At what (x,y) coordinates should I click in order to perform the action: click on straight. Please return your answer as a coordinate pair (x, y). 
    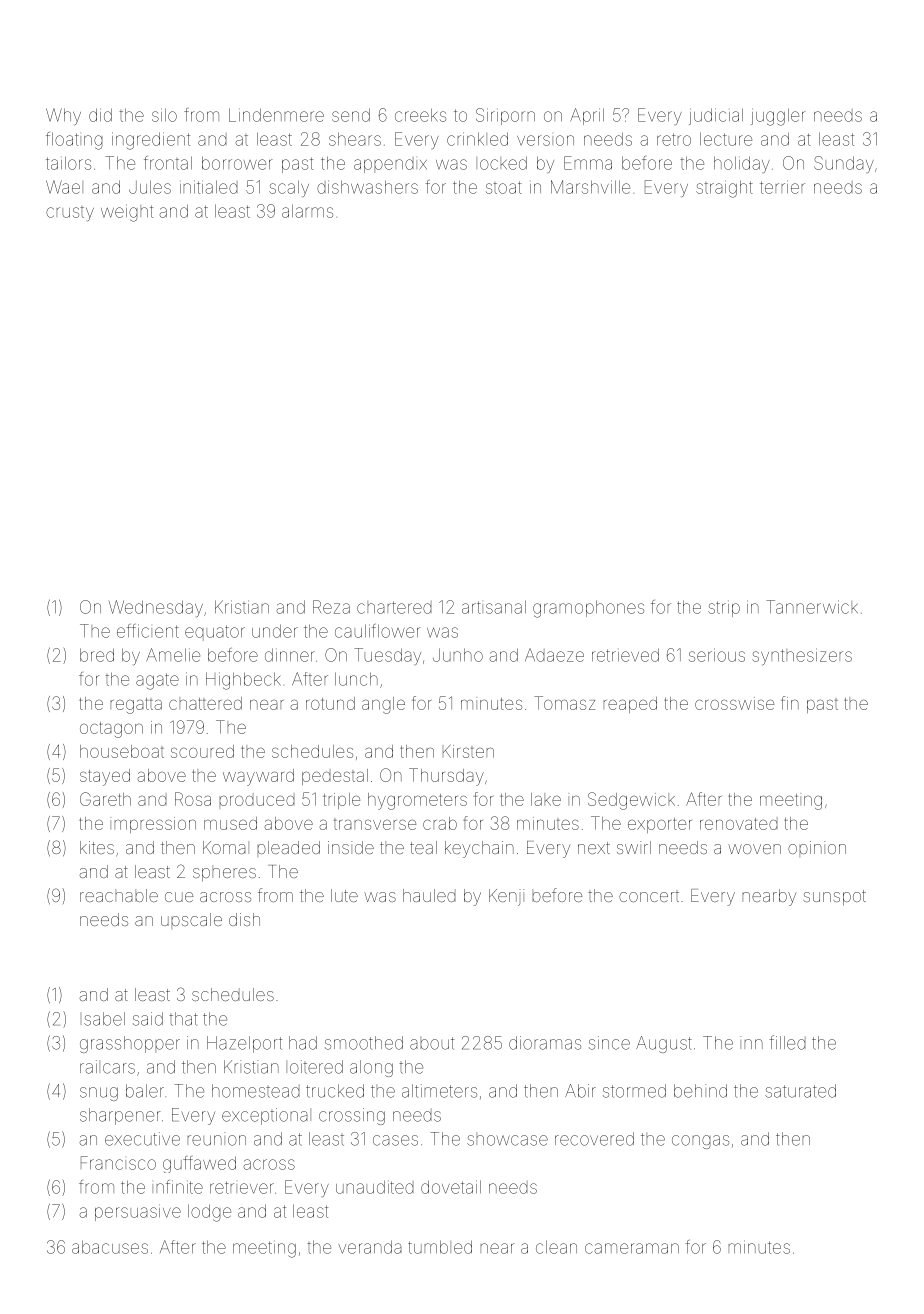
    Looking at the image, I should click on (724, 189).
